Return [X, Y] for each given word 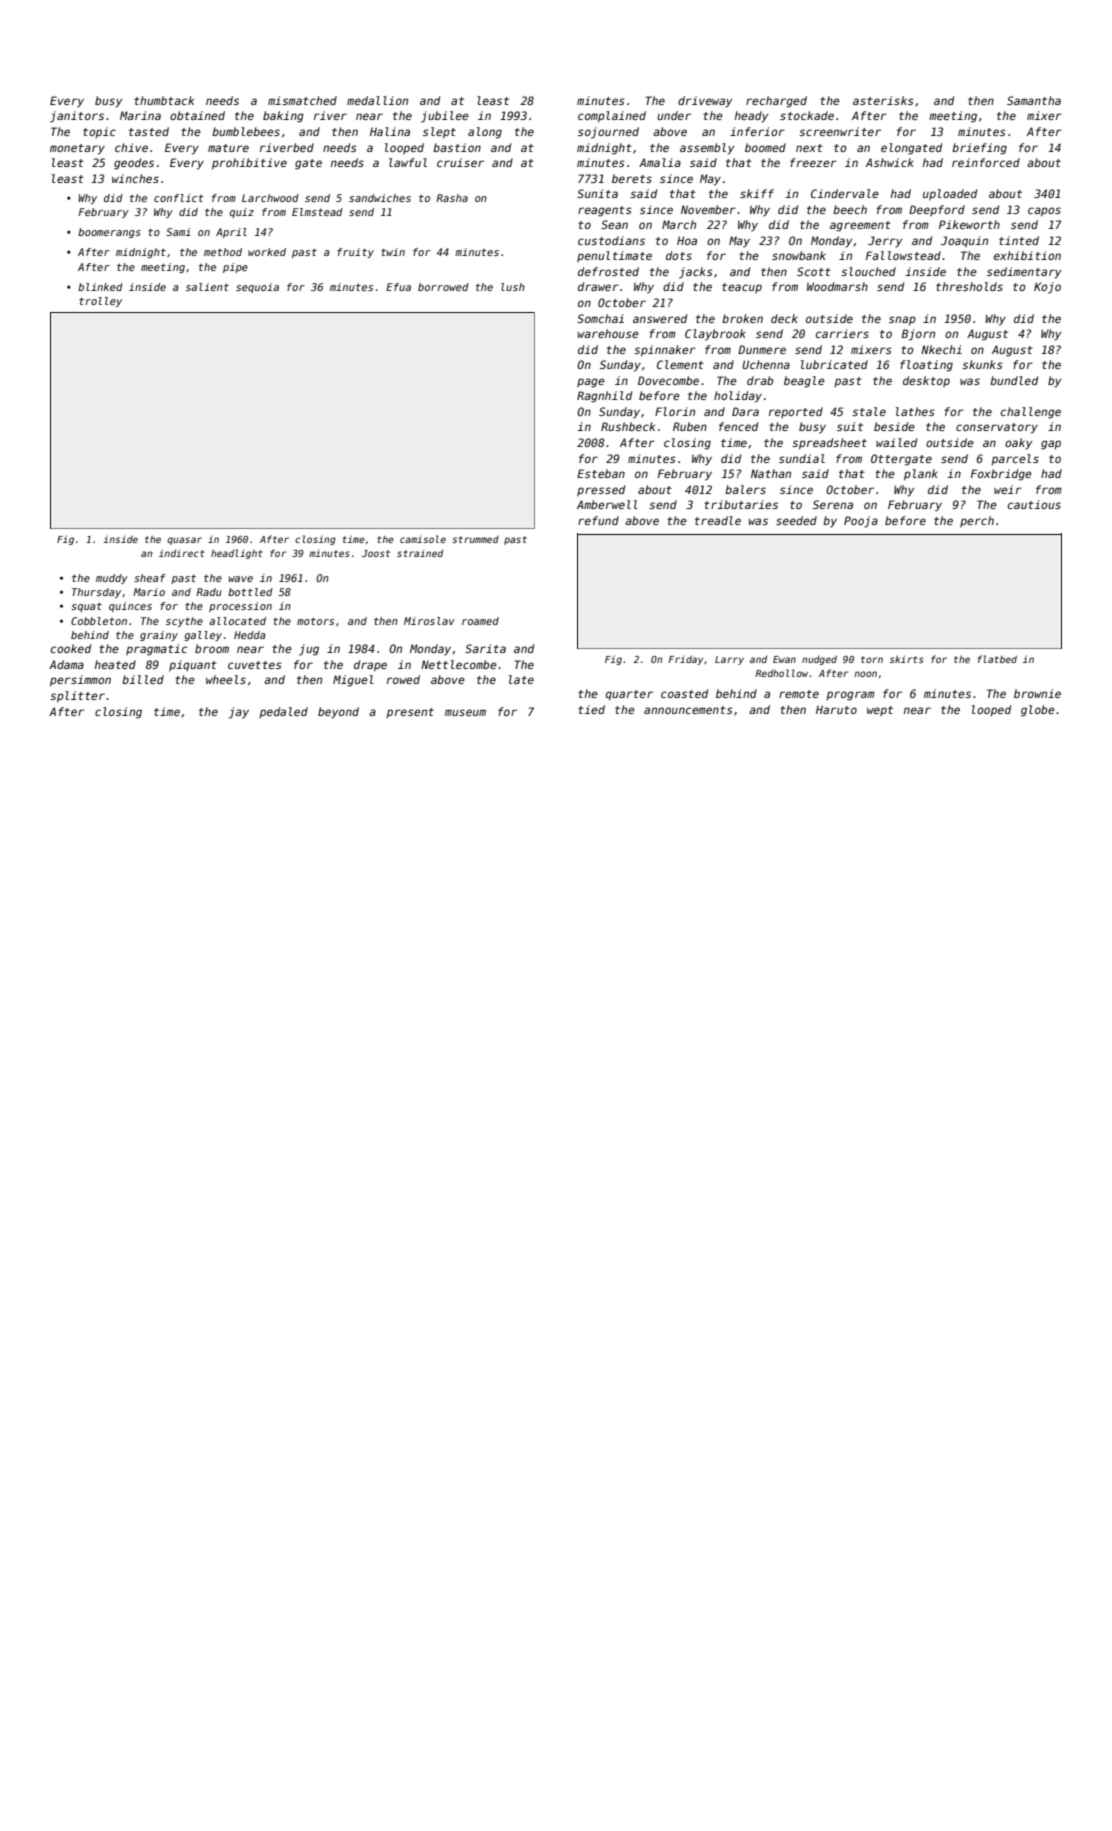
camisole [423, 539]
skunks [982, 364]
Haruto [836, 709]
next [809, 148]
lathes [915, 411]
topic [99, 132]
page [591, 383]
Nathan [771, 473]
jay [239, 713]
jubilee [445, 117]
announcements [688, 710]
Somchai [600, 318]
